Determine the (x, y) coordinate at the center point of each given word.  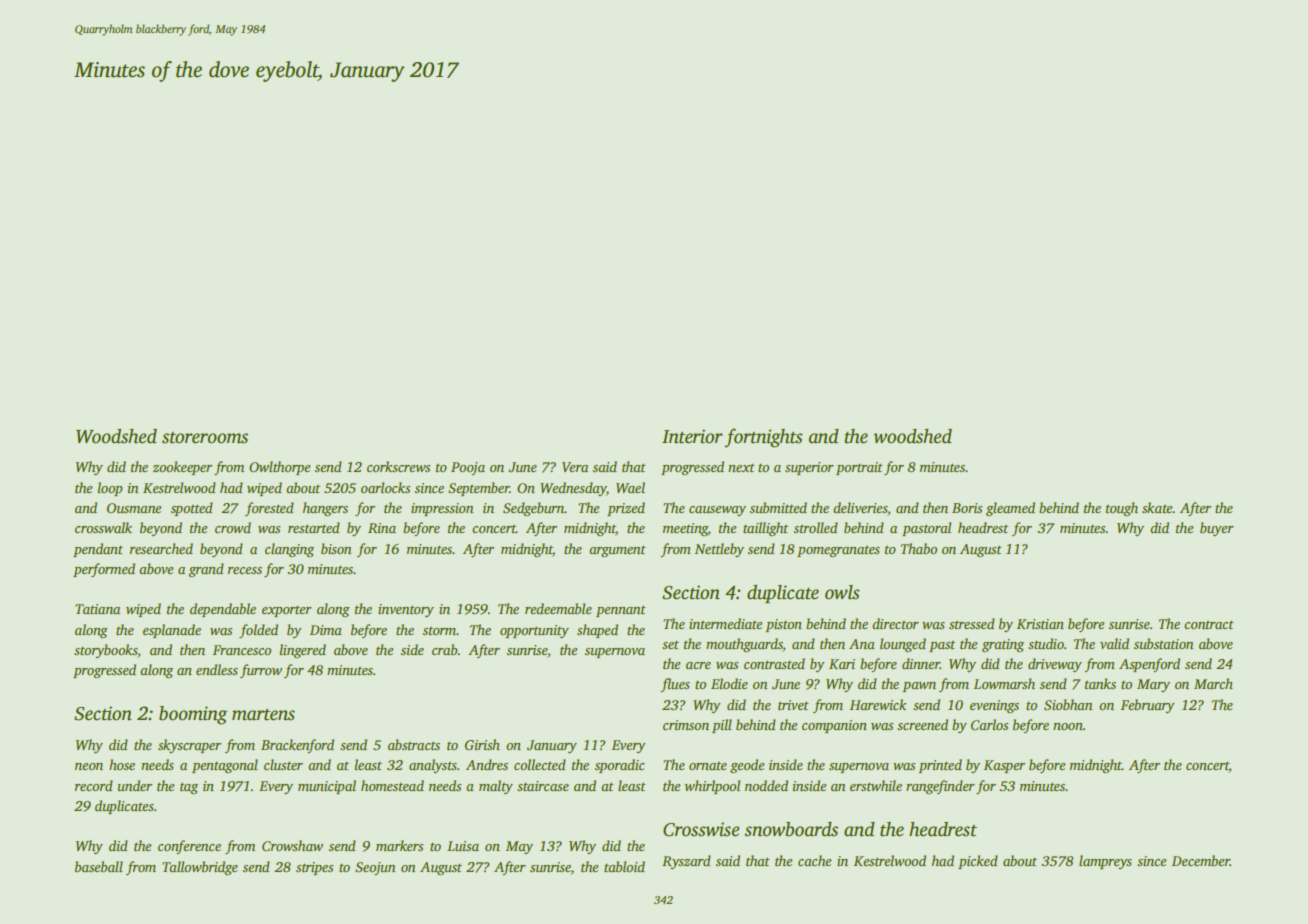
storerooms (205, 438)
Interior (692, 436)
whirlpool (712, 787)
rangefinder (940, 787)
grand (206, 570)
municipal (327, 787)
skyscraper (189, 746)
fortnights (764, 438)
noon (1068, 726)
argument (617, 551)
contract (1209, 624)
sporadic (620, 766)
